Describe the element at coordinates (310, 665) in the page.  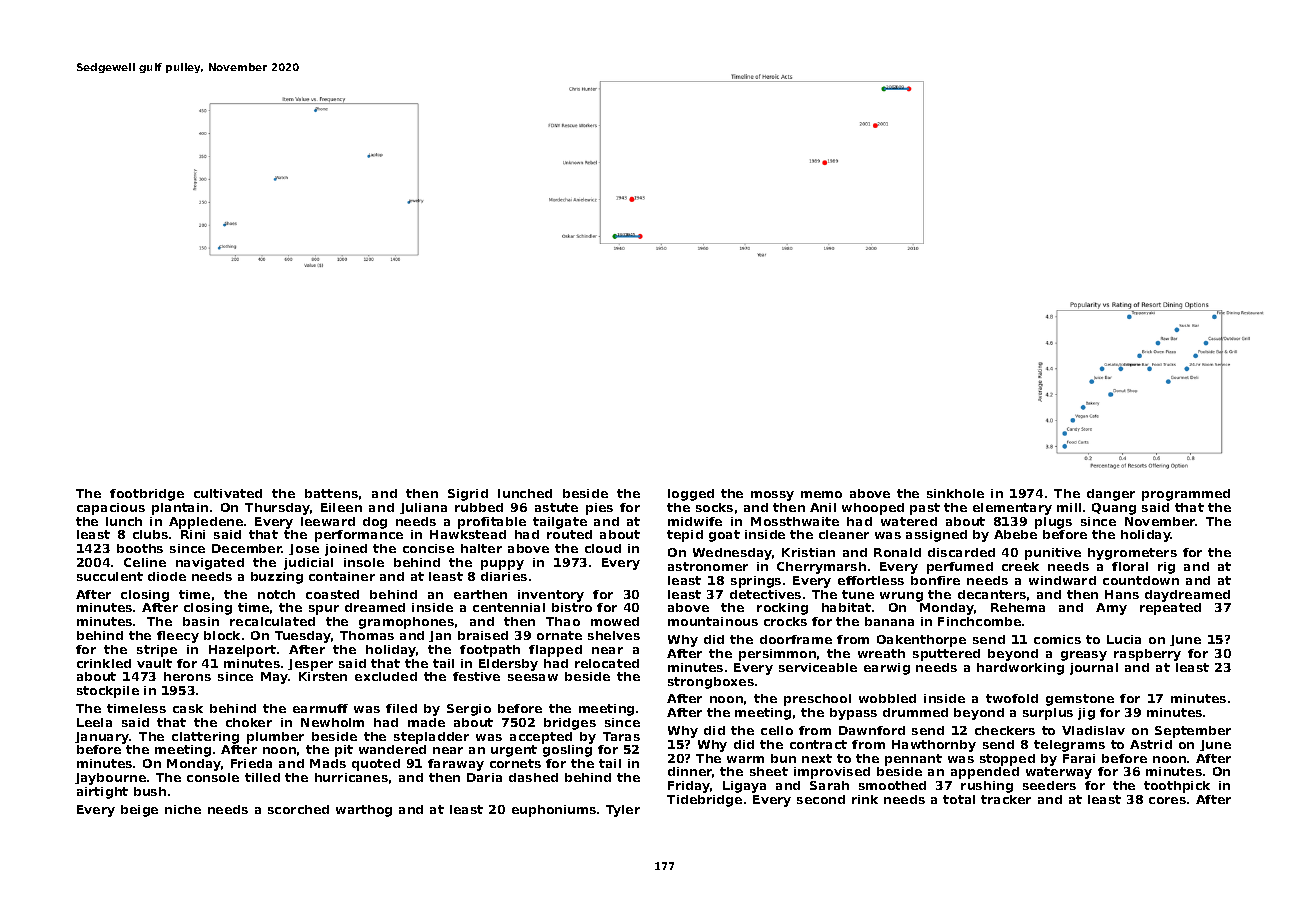
I see `Jesper` at that location.
